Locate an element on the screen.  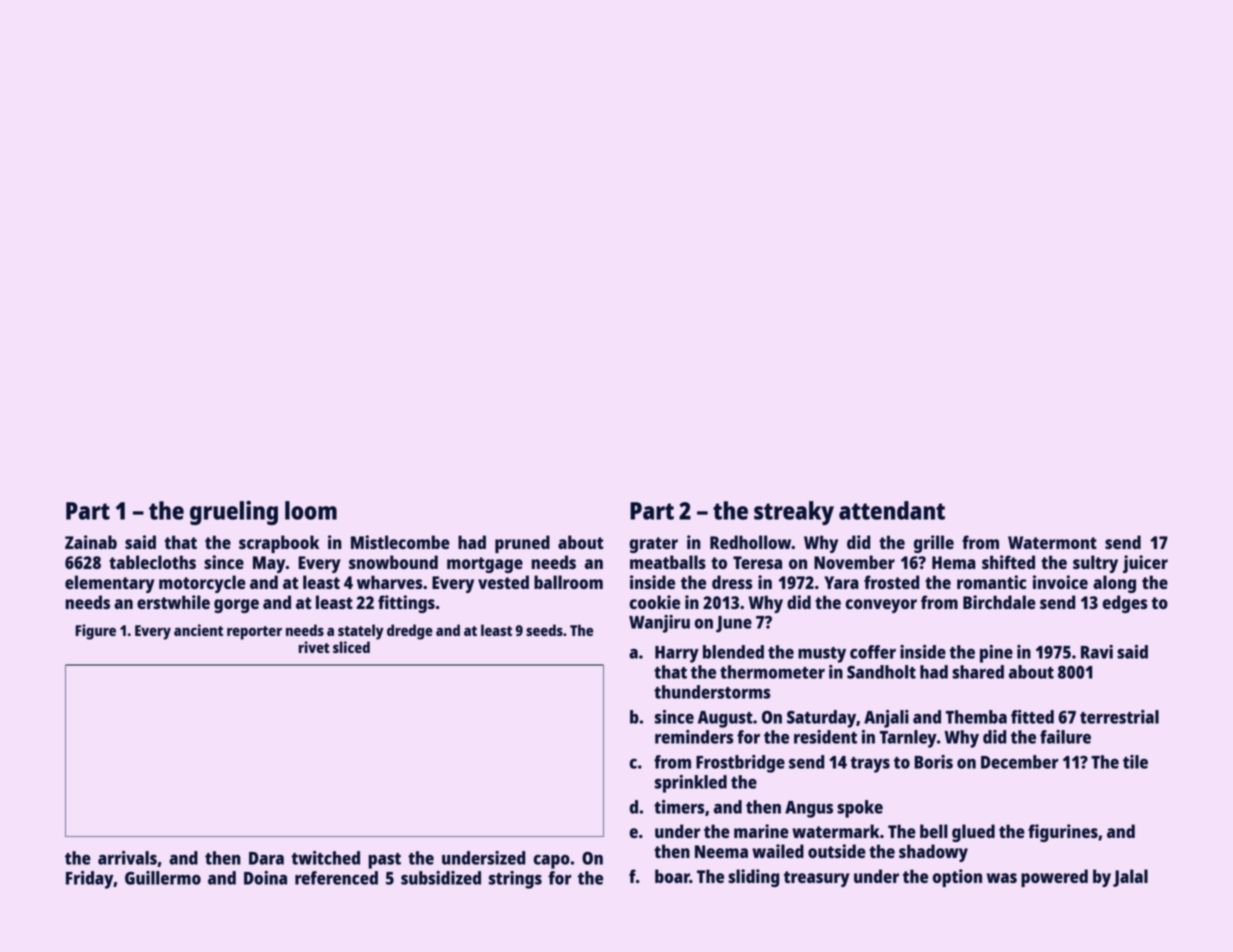
rivet is located at coordinates (314, 647).
